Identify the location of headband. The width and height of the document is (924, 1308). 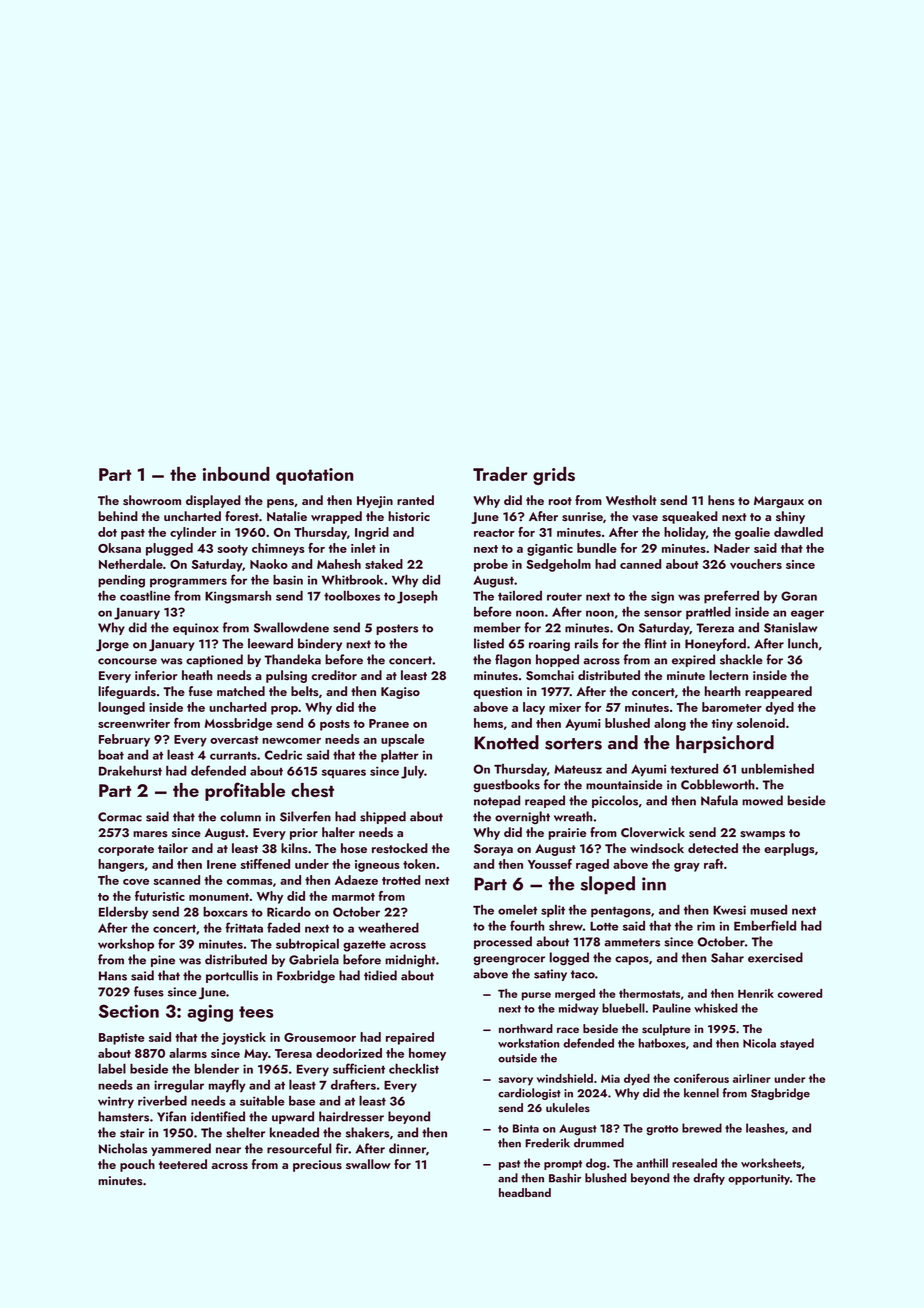
(525, 1192).
